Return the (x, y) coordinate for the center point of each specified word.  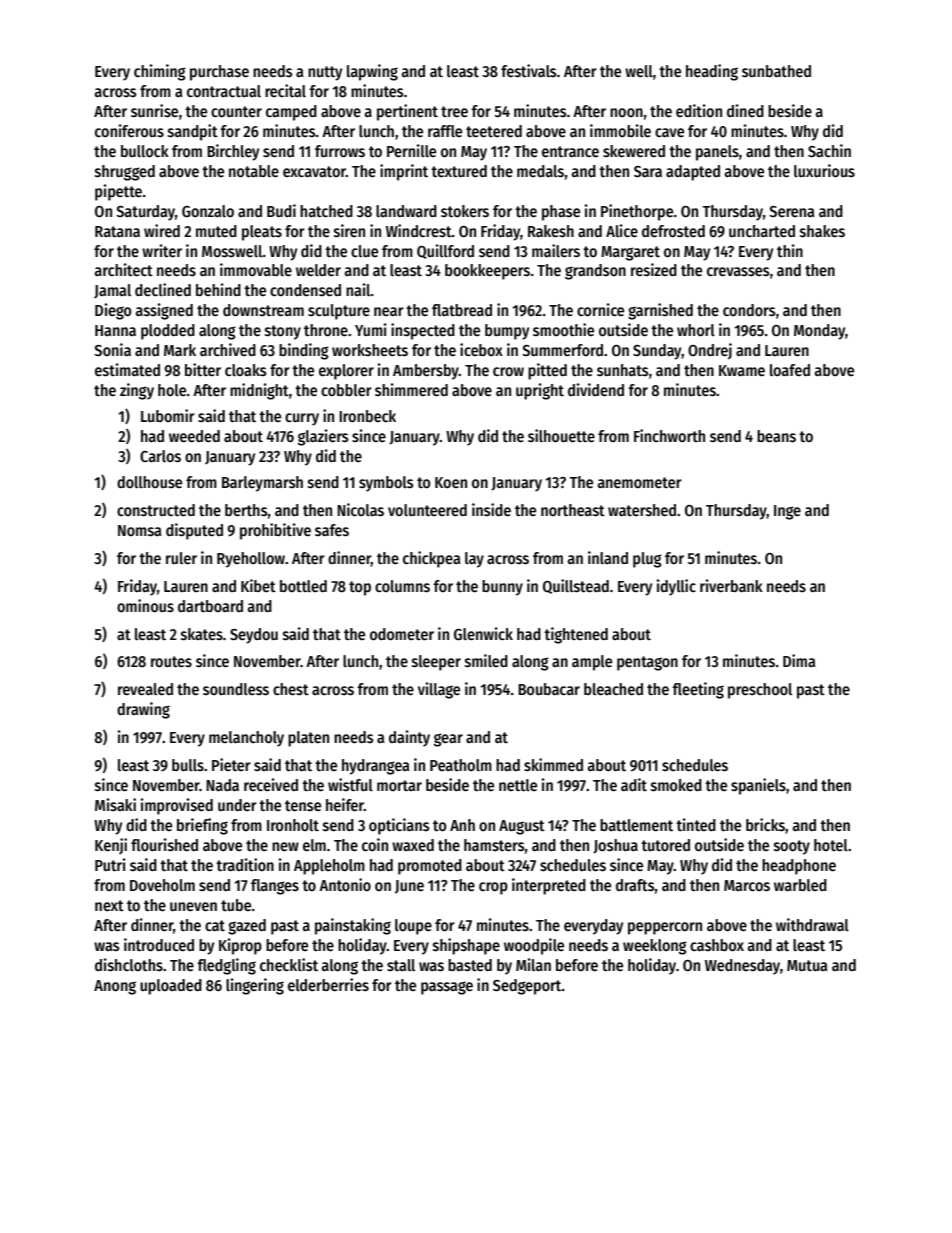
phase (561, 213)
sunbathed (776, 71)
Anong (115, 987)
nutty (325, 73)
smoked (676, 785)
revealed (145, 689)
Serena (792, 211)
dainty (409, 738)
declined (163, 289)
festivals (529, 71)
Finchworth (669, 435)
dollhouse (149, 482)
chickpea (432, 559)
